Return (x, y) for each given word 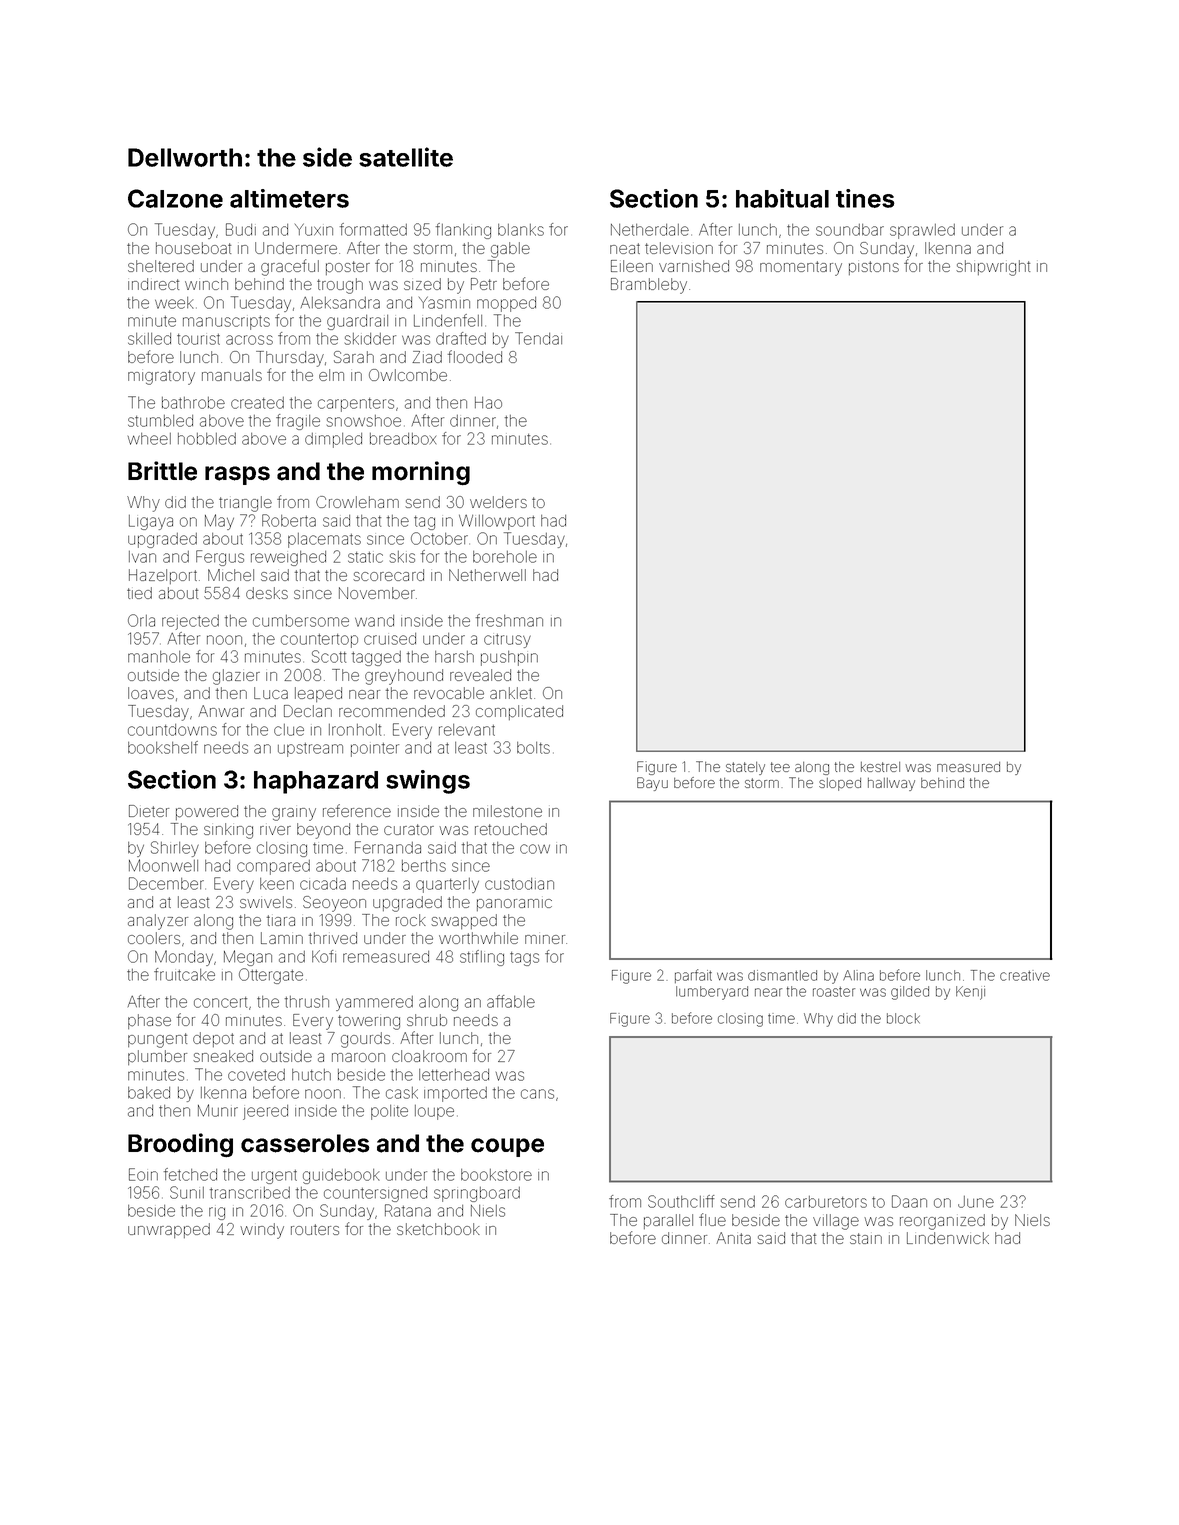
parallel (668, 1221)
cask (402, 1093)
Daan (909, 1201)
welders (498, 502)
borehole (505, 557)
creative (1025, 975)
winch (206, 284)
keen (277, 884)
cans (537, 1094)
